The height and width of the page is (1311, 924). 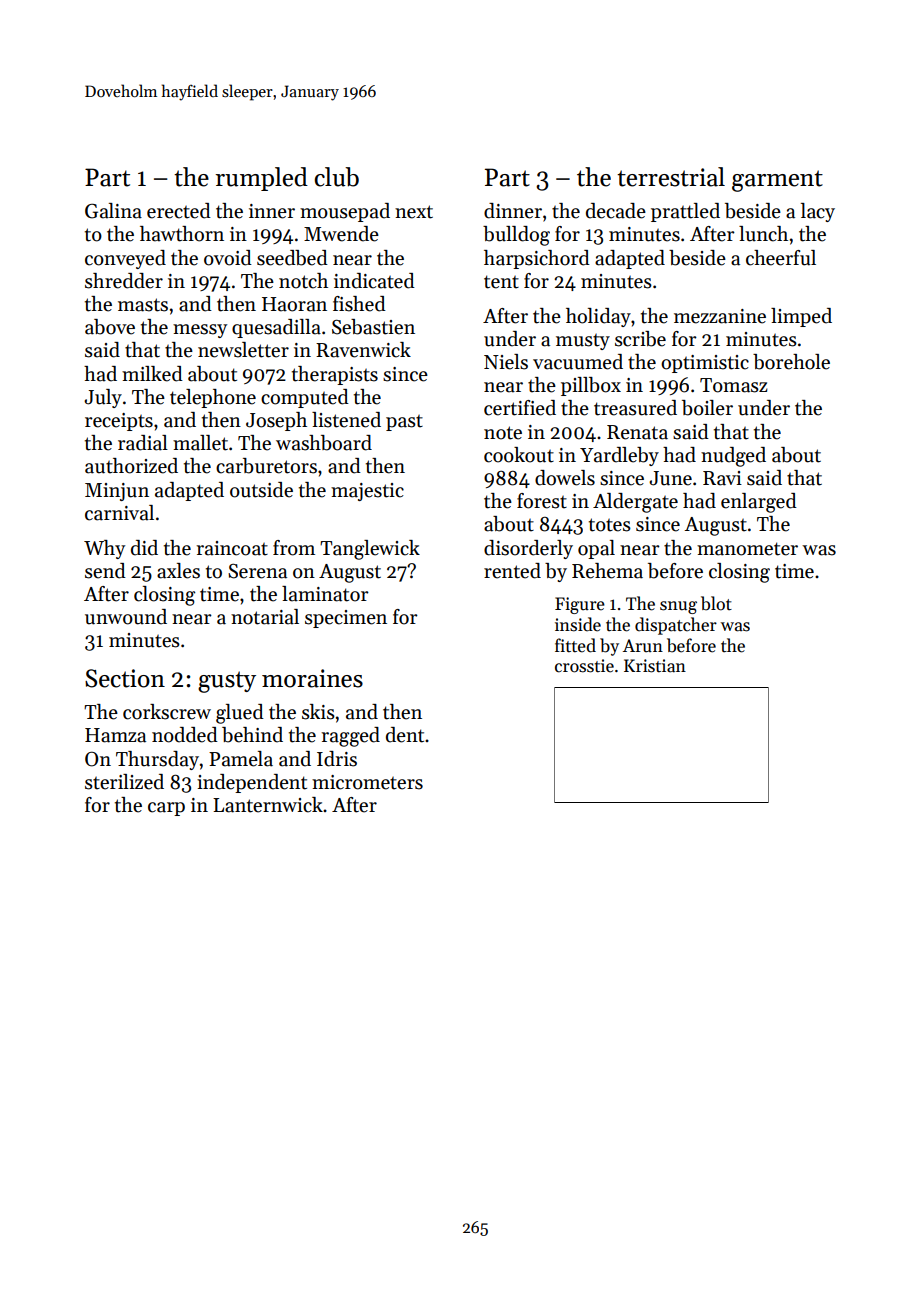 I want to click on did, so click(x=144, y=548).
